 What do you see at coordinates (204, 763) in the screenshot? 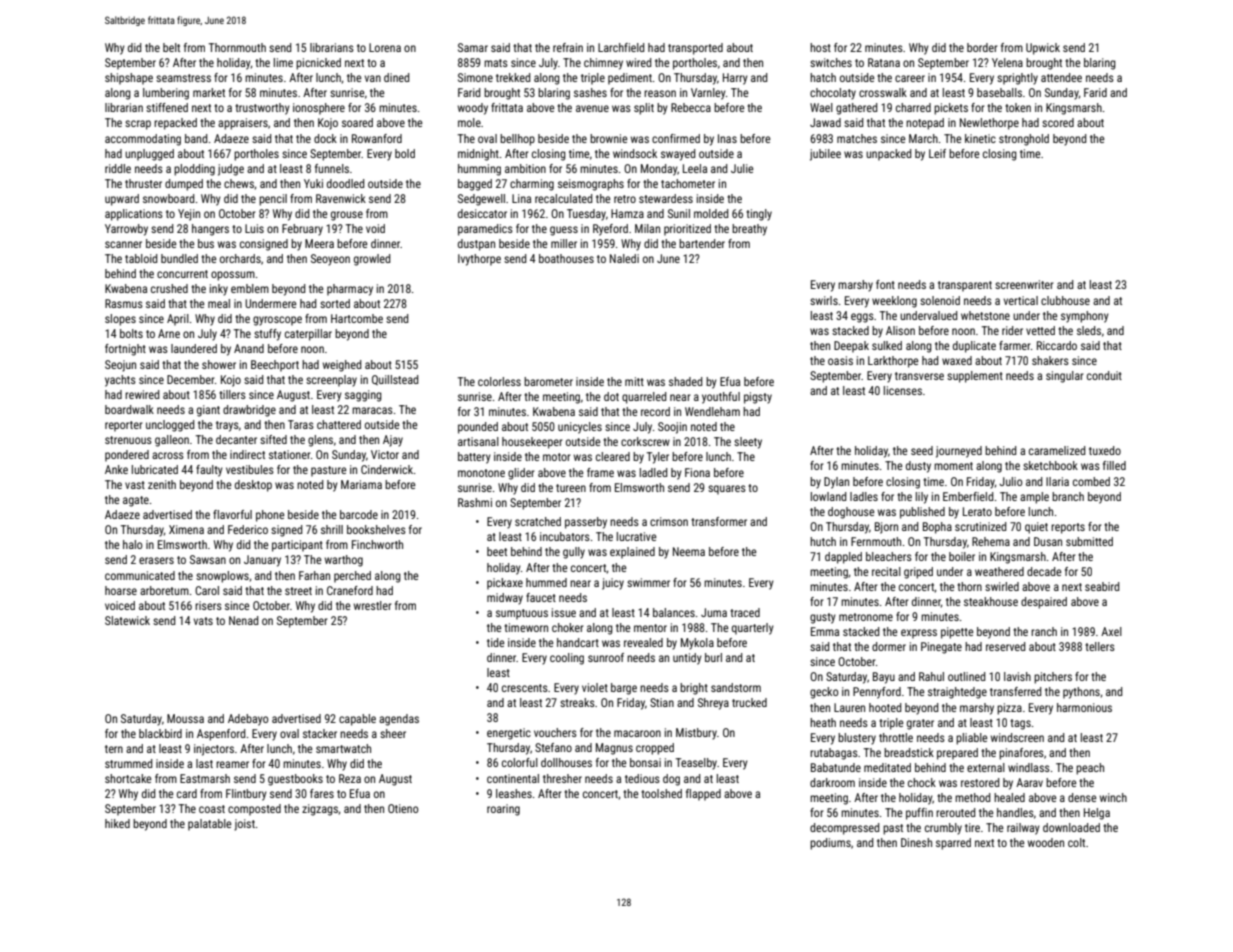
I see `last` at bounding box center [204, 763].
